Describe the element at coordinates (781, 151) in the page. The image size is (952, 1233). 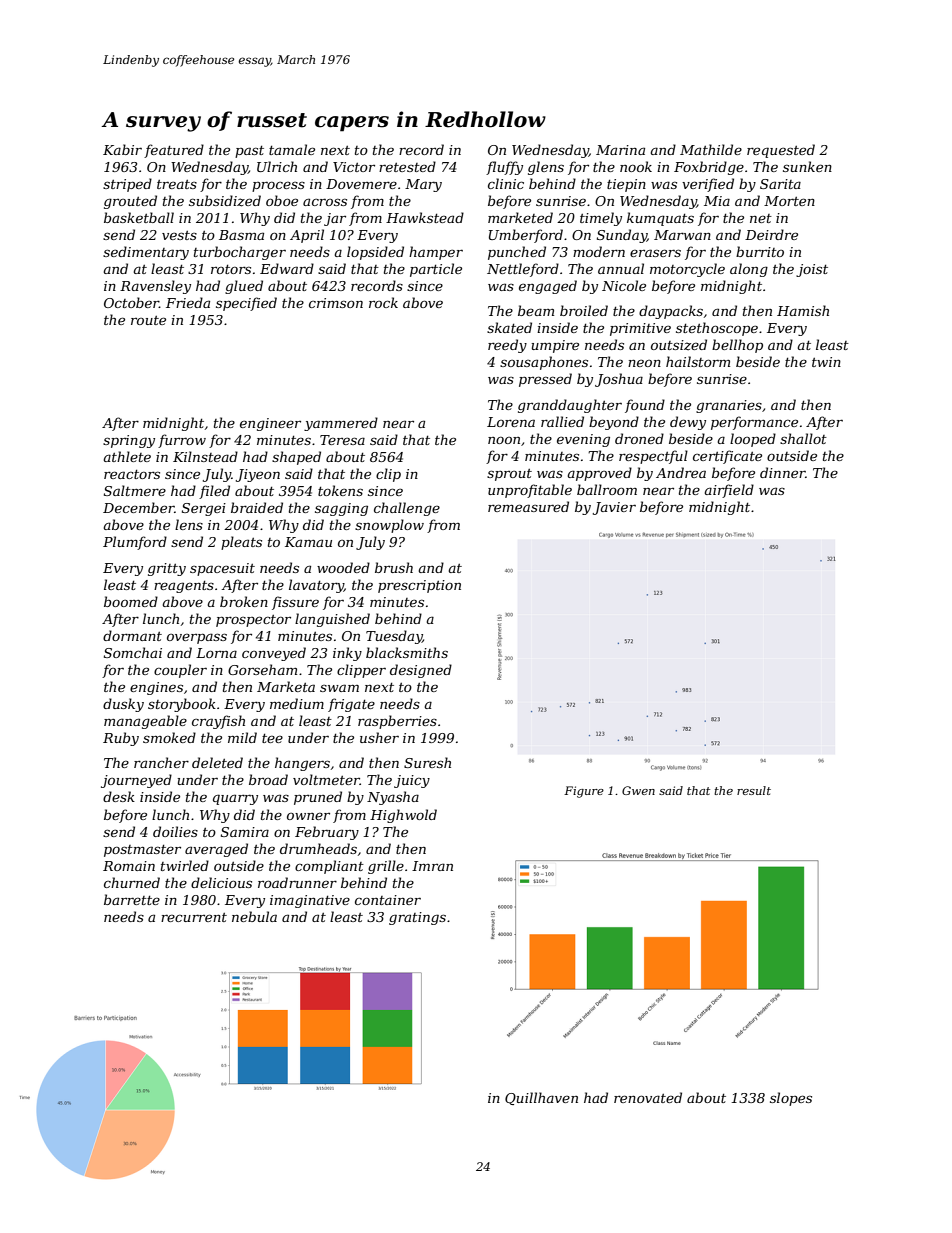
I see `requested` at that location.
